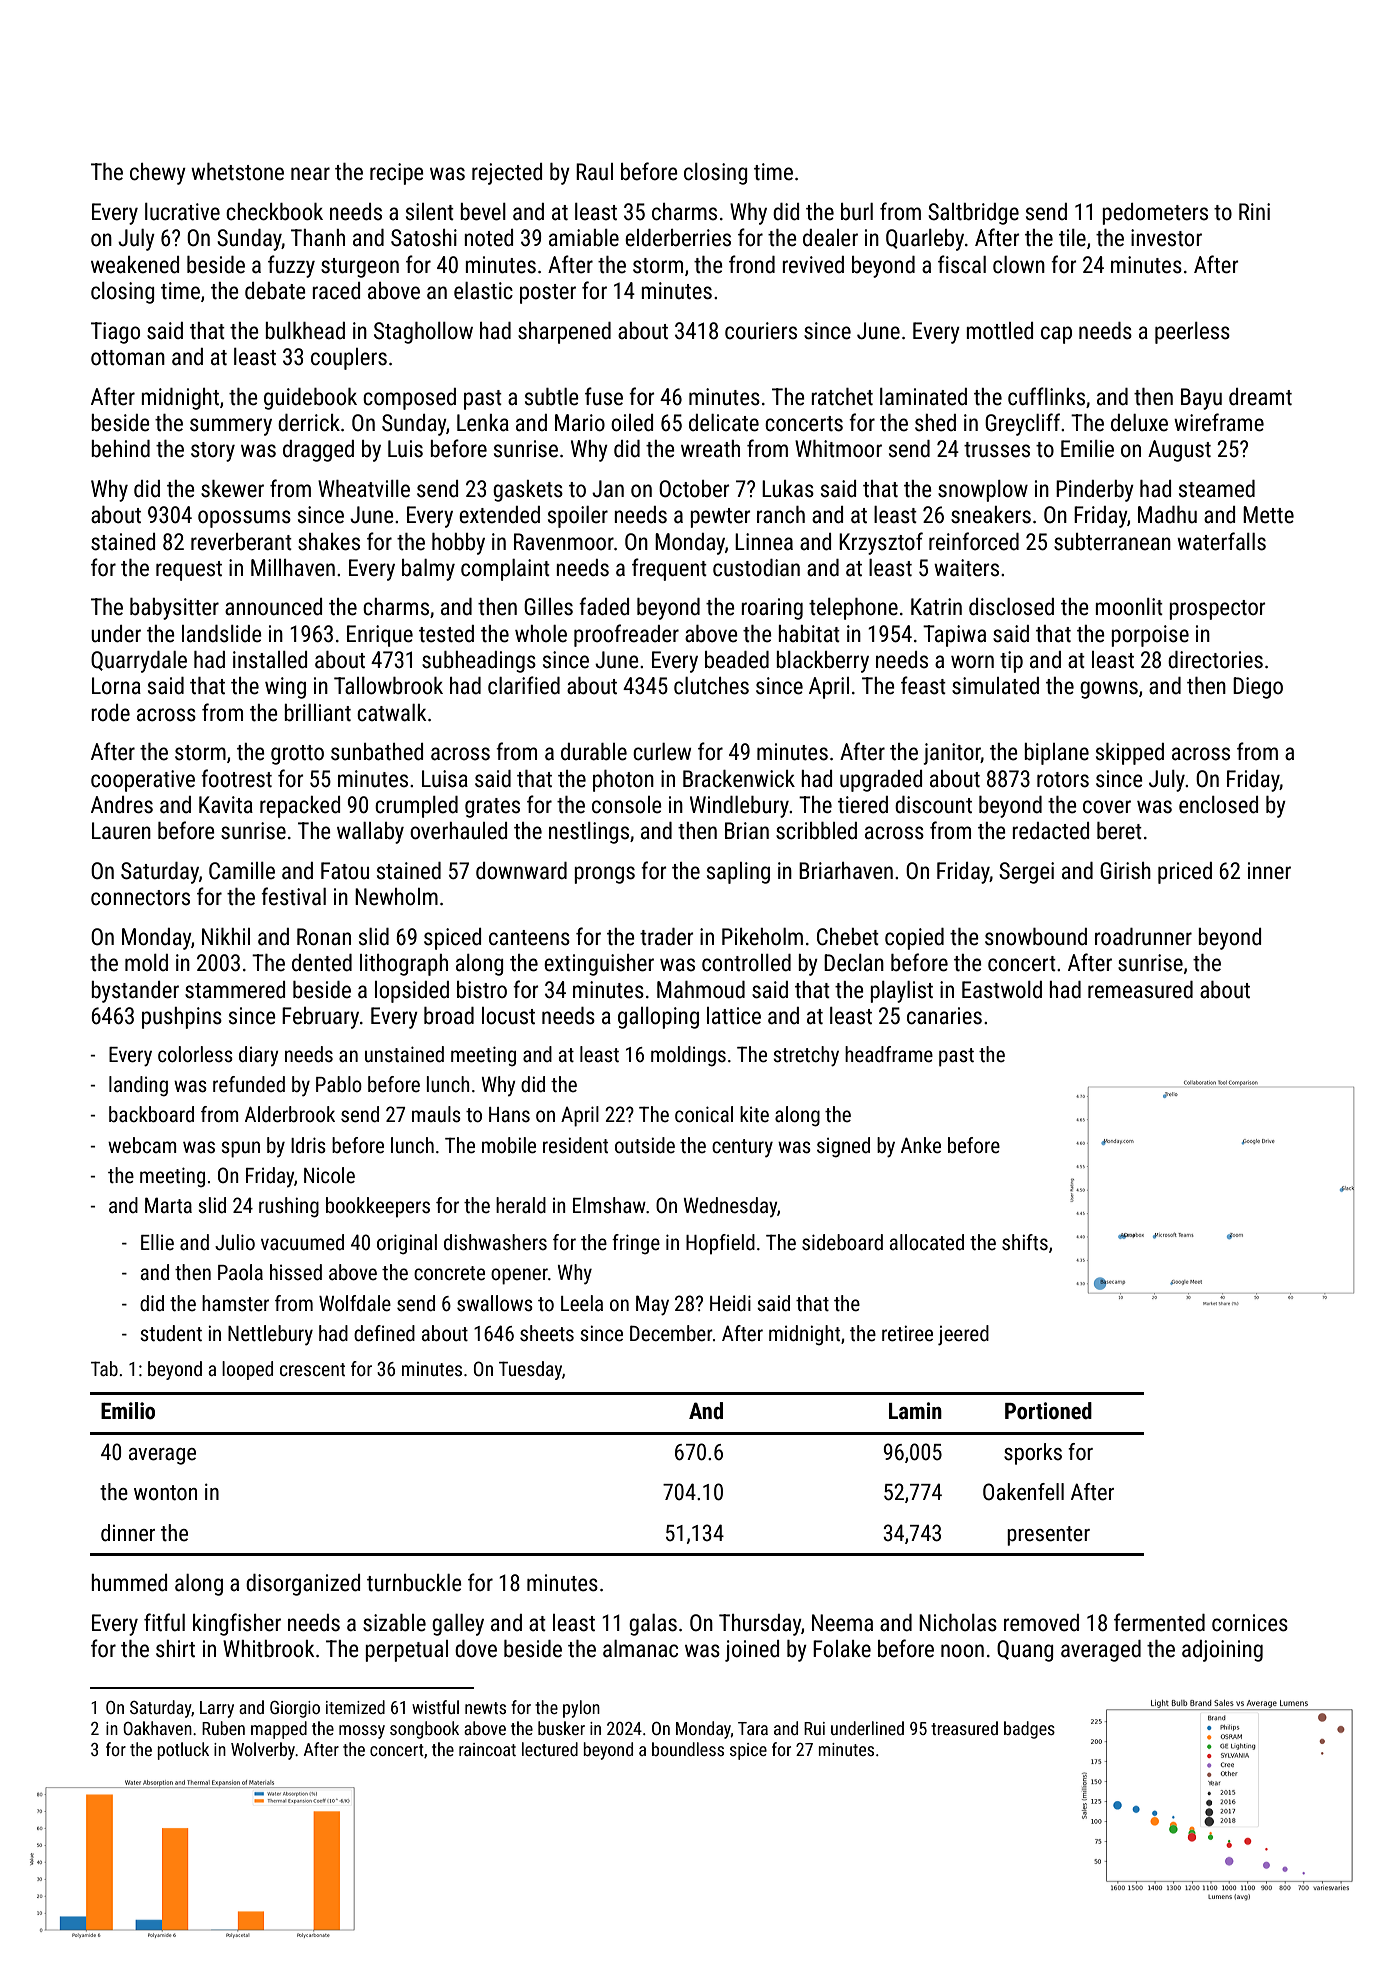 The width and height of the screenshot is (1386, 1969). Describe the element at coordinates (1087, 449) in the screenshot. I see `Emilie` at that location.
